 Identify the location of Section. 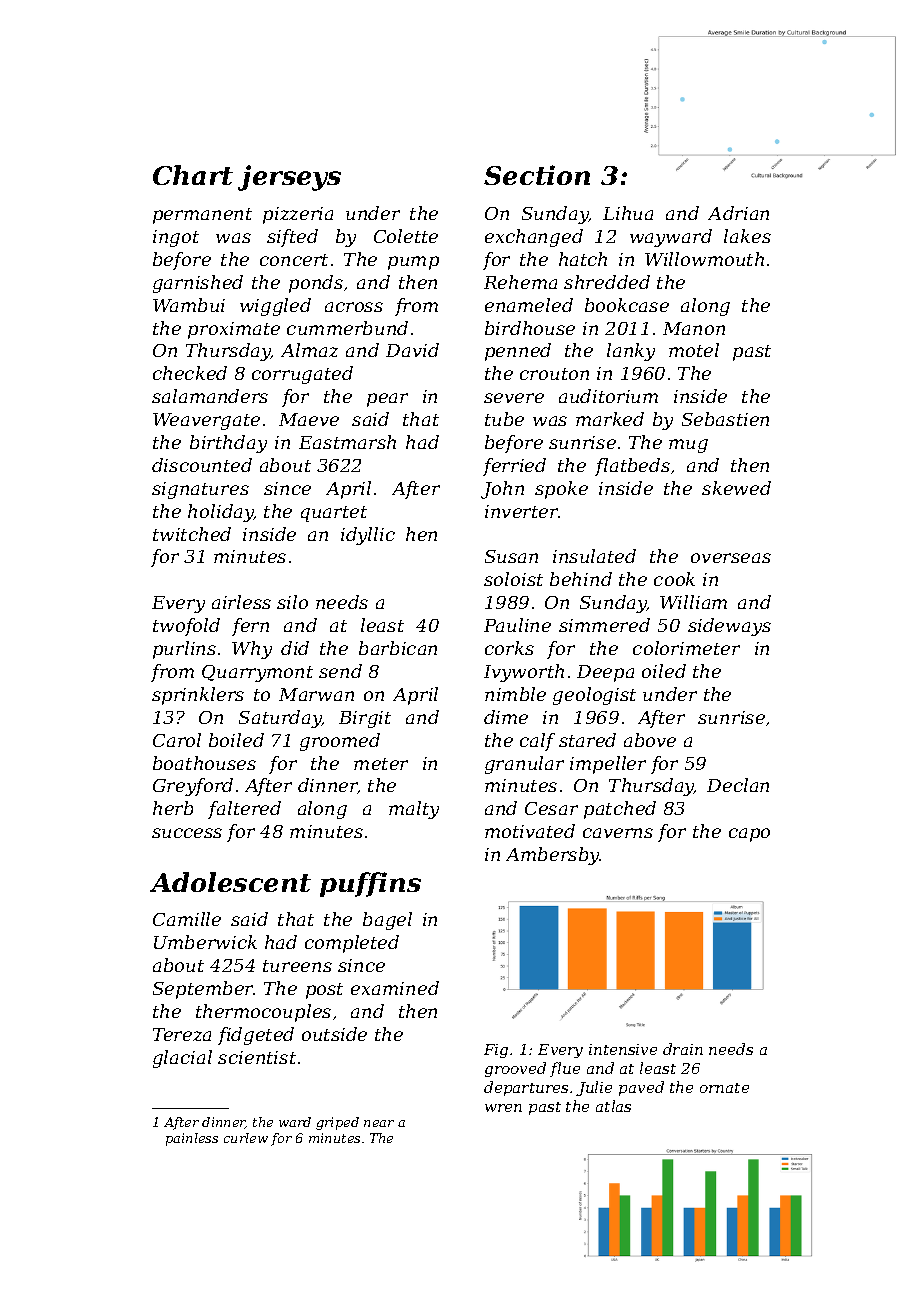
(537, 175).
